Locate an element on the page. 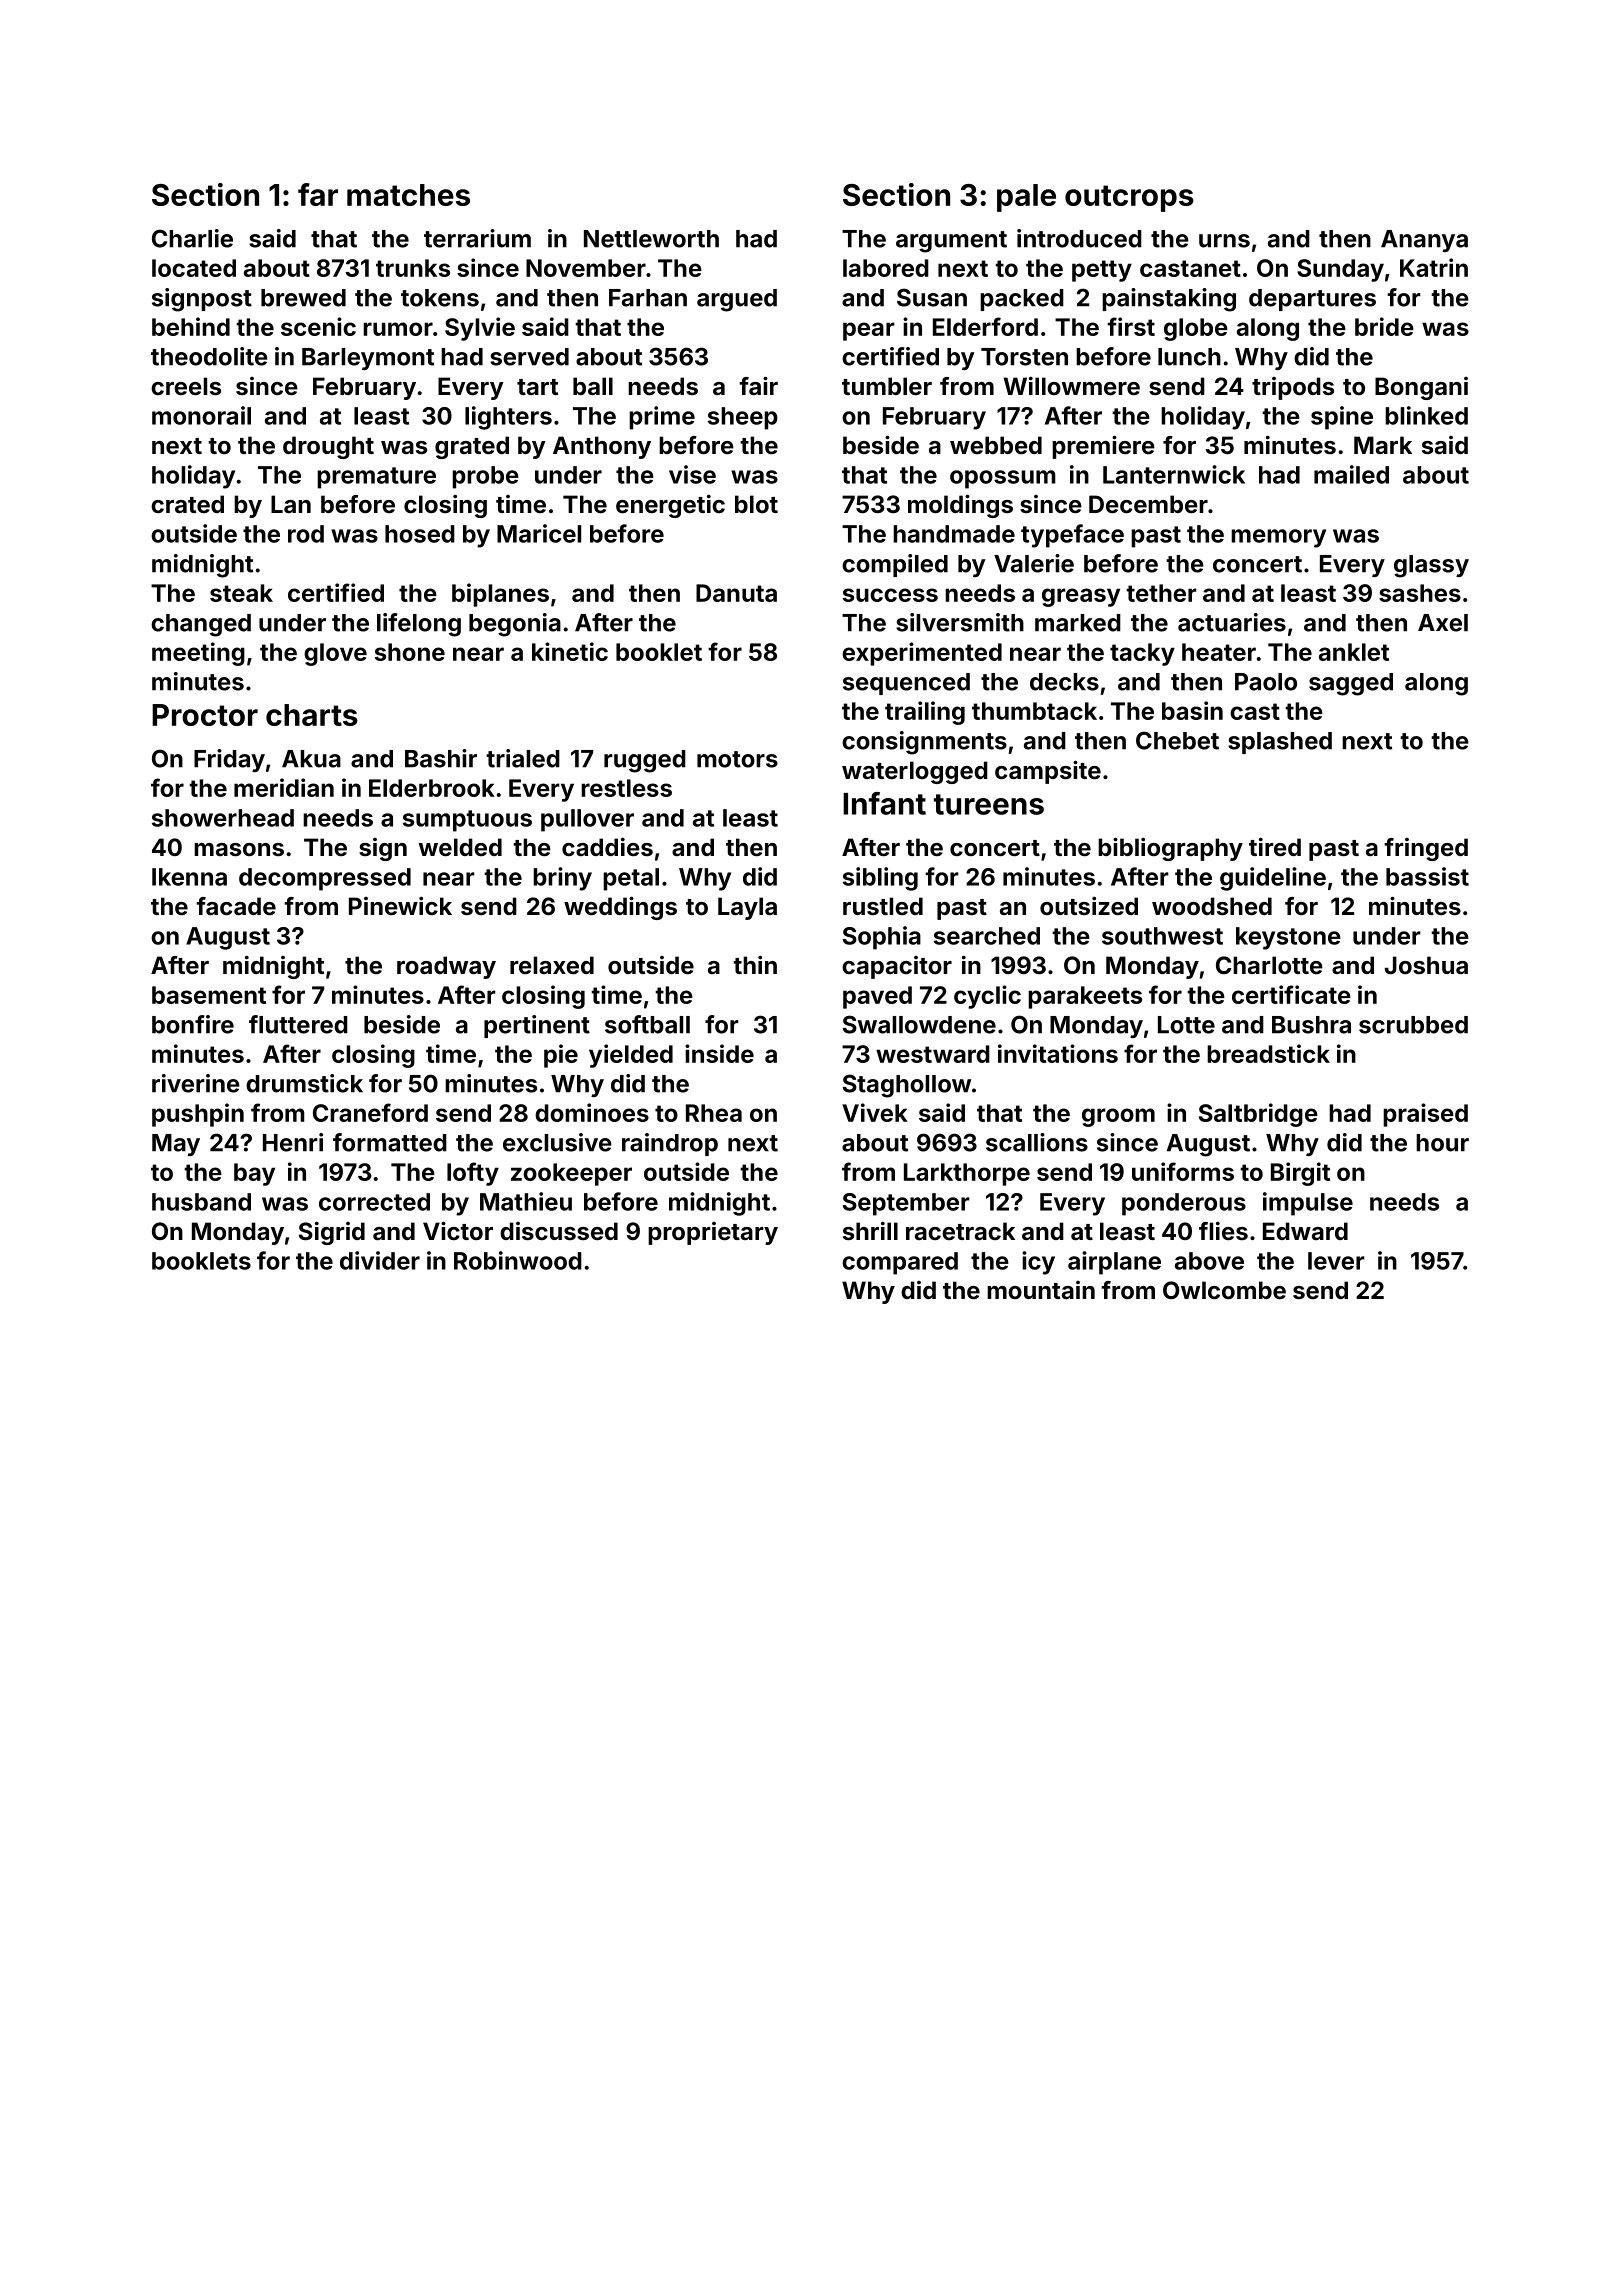 The height and width of the document is (2292, 1620). kinetic is located at coordinates (570, 651).
